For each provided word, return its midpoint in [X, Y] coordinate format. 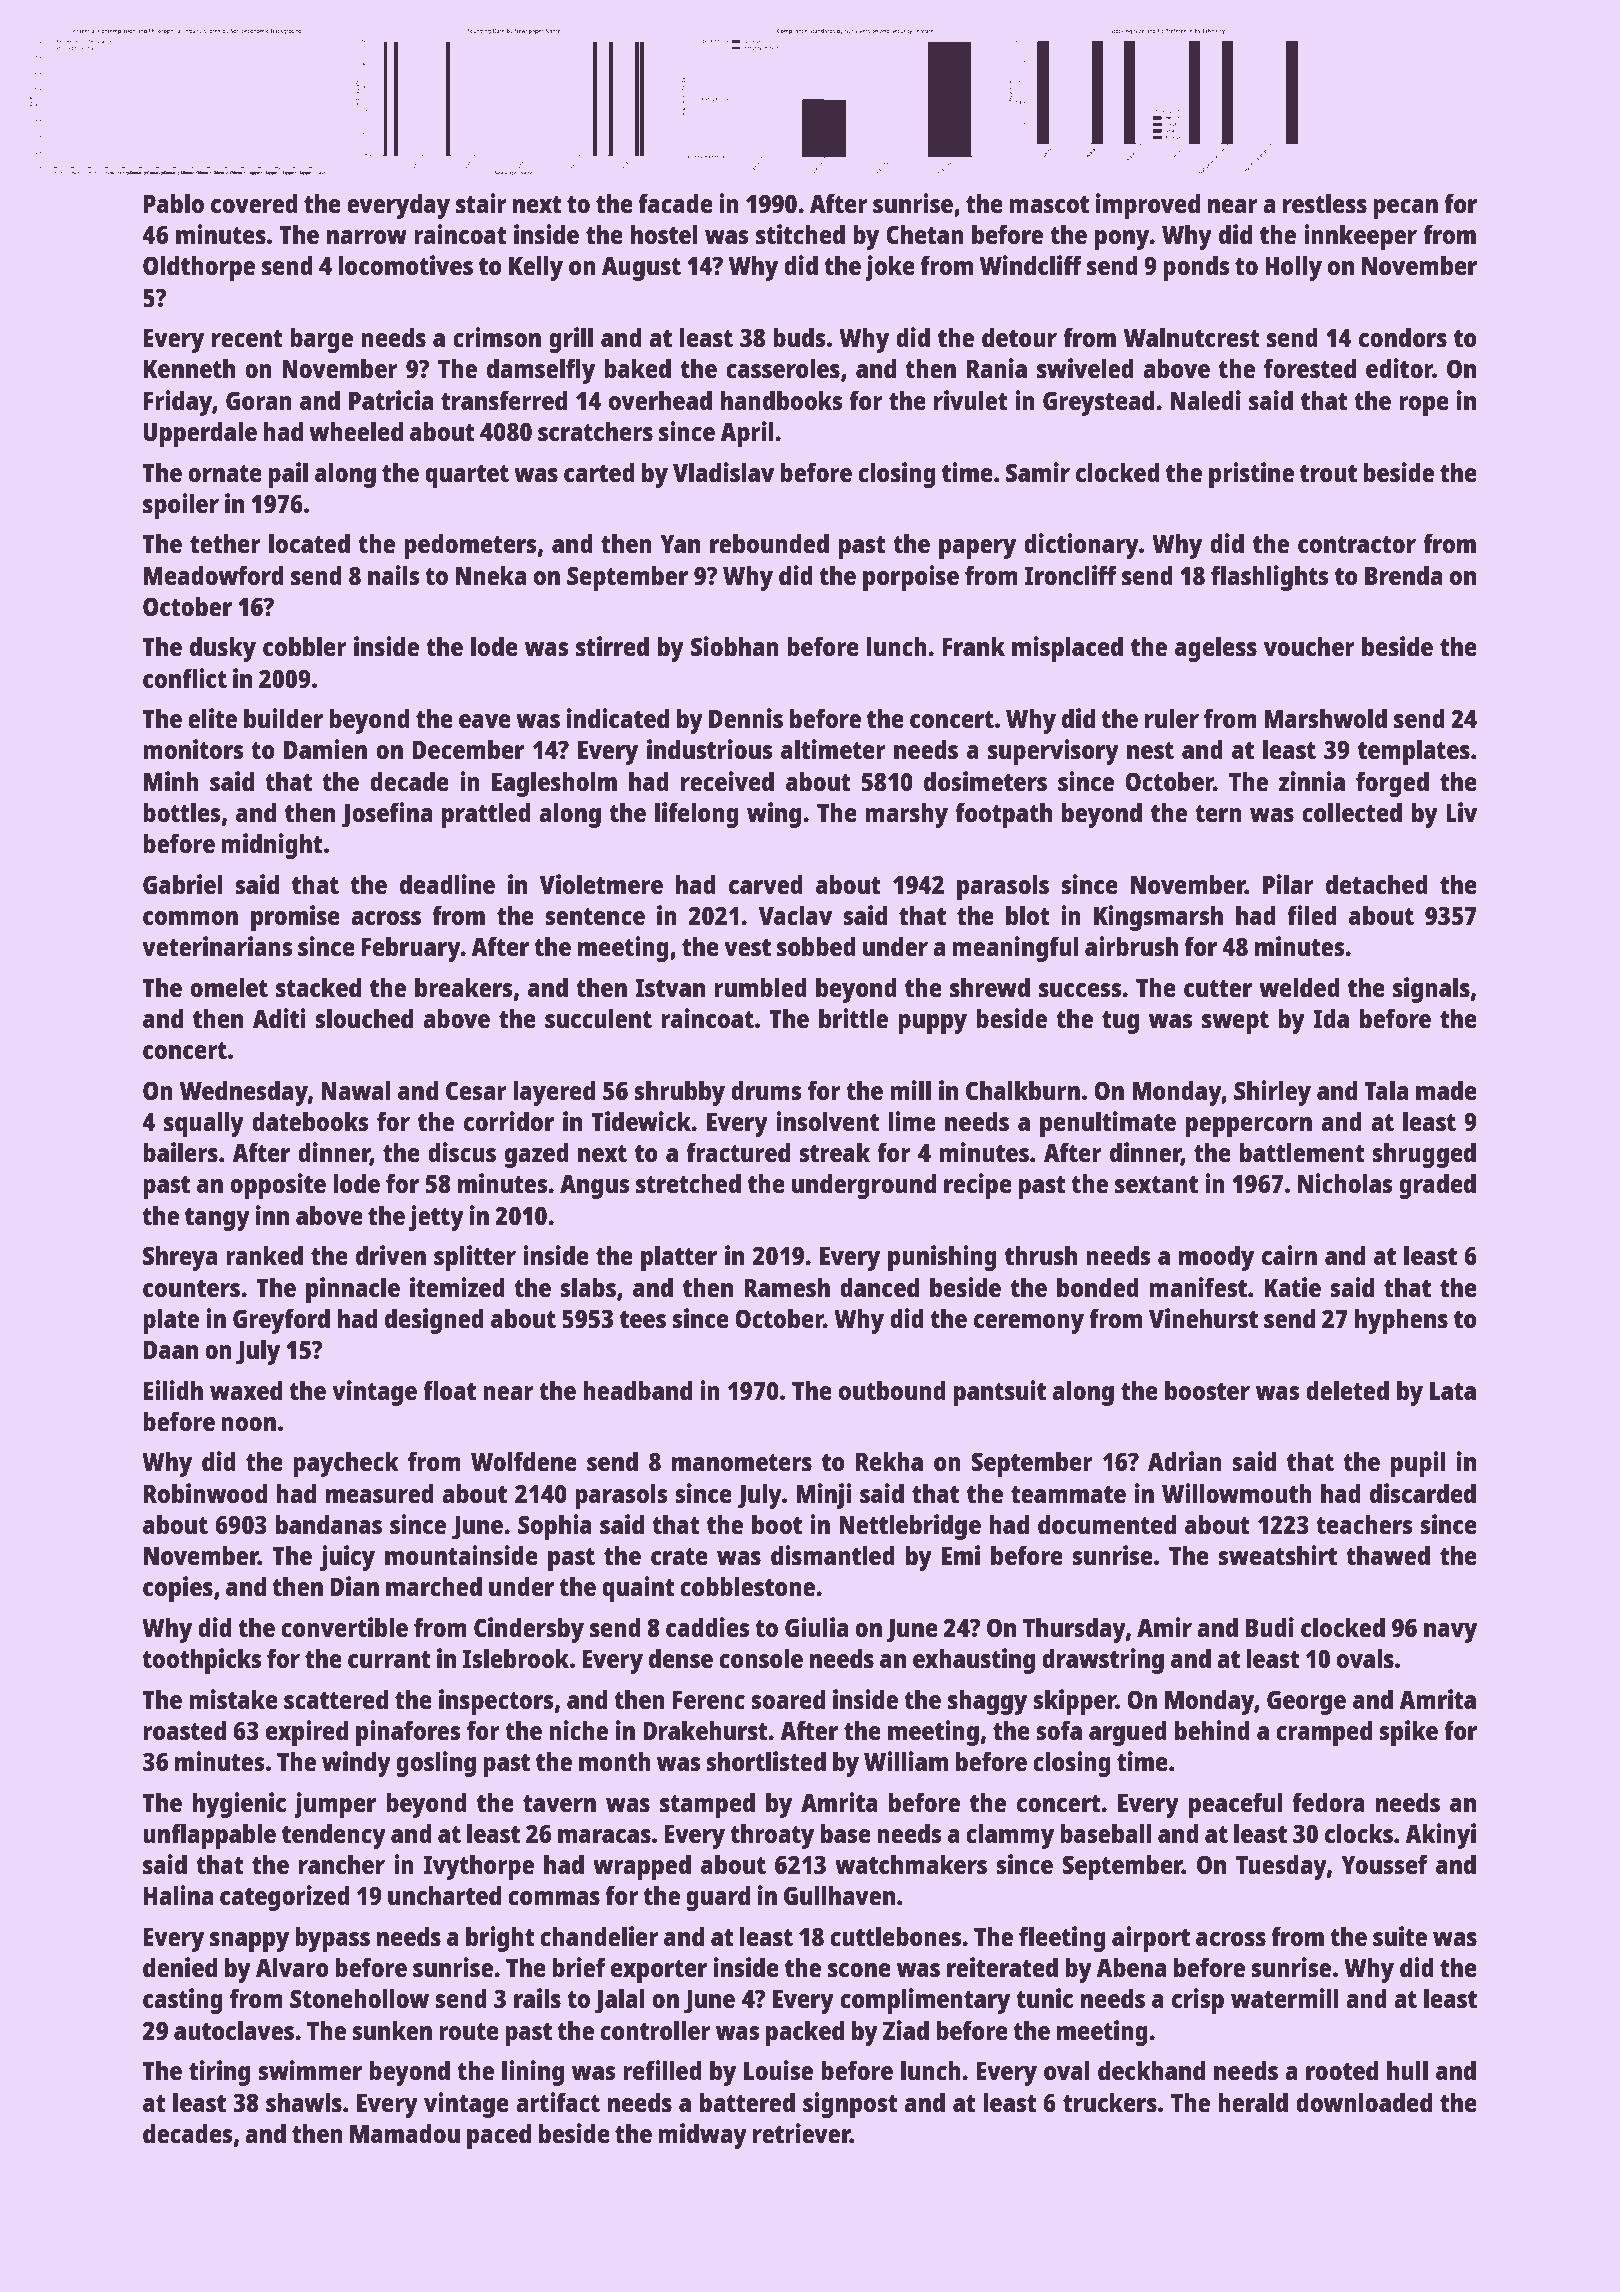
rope [1424, 406]
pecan [1405, 209]
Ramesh [787, 1287]
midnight [272, 846]
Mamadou [405, 2133]
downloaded [1364, 2102]
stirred [612, 646]
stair [481, 203]
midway [702, 2136]
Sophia [555, 1527]
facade [675, 203]
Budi [1270, 1627]
